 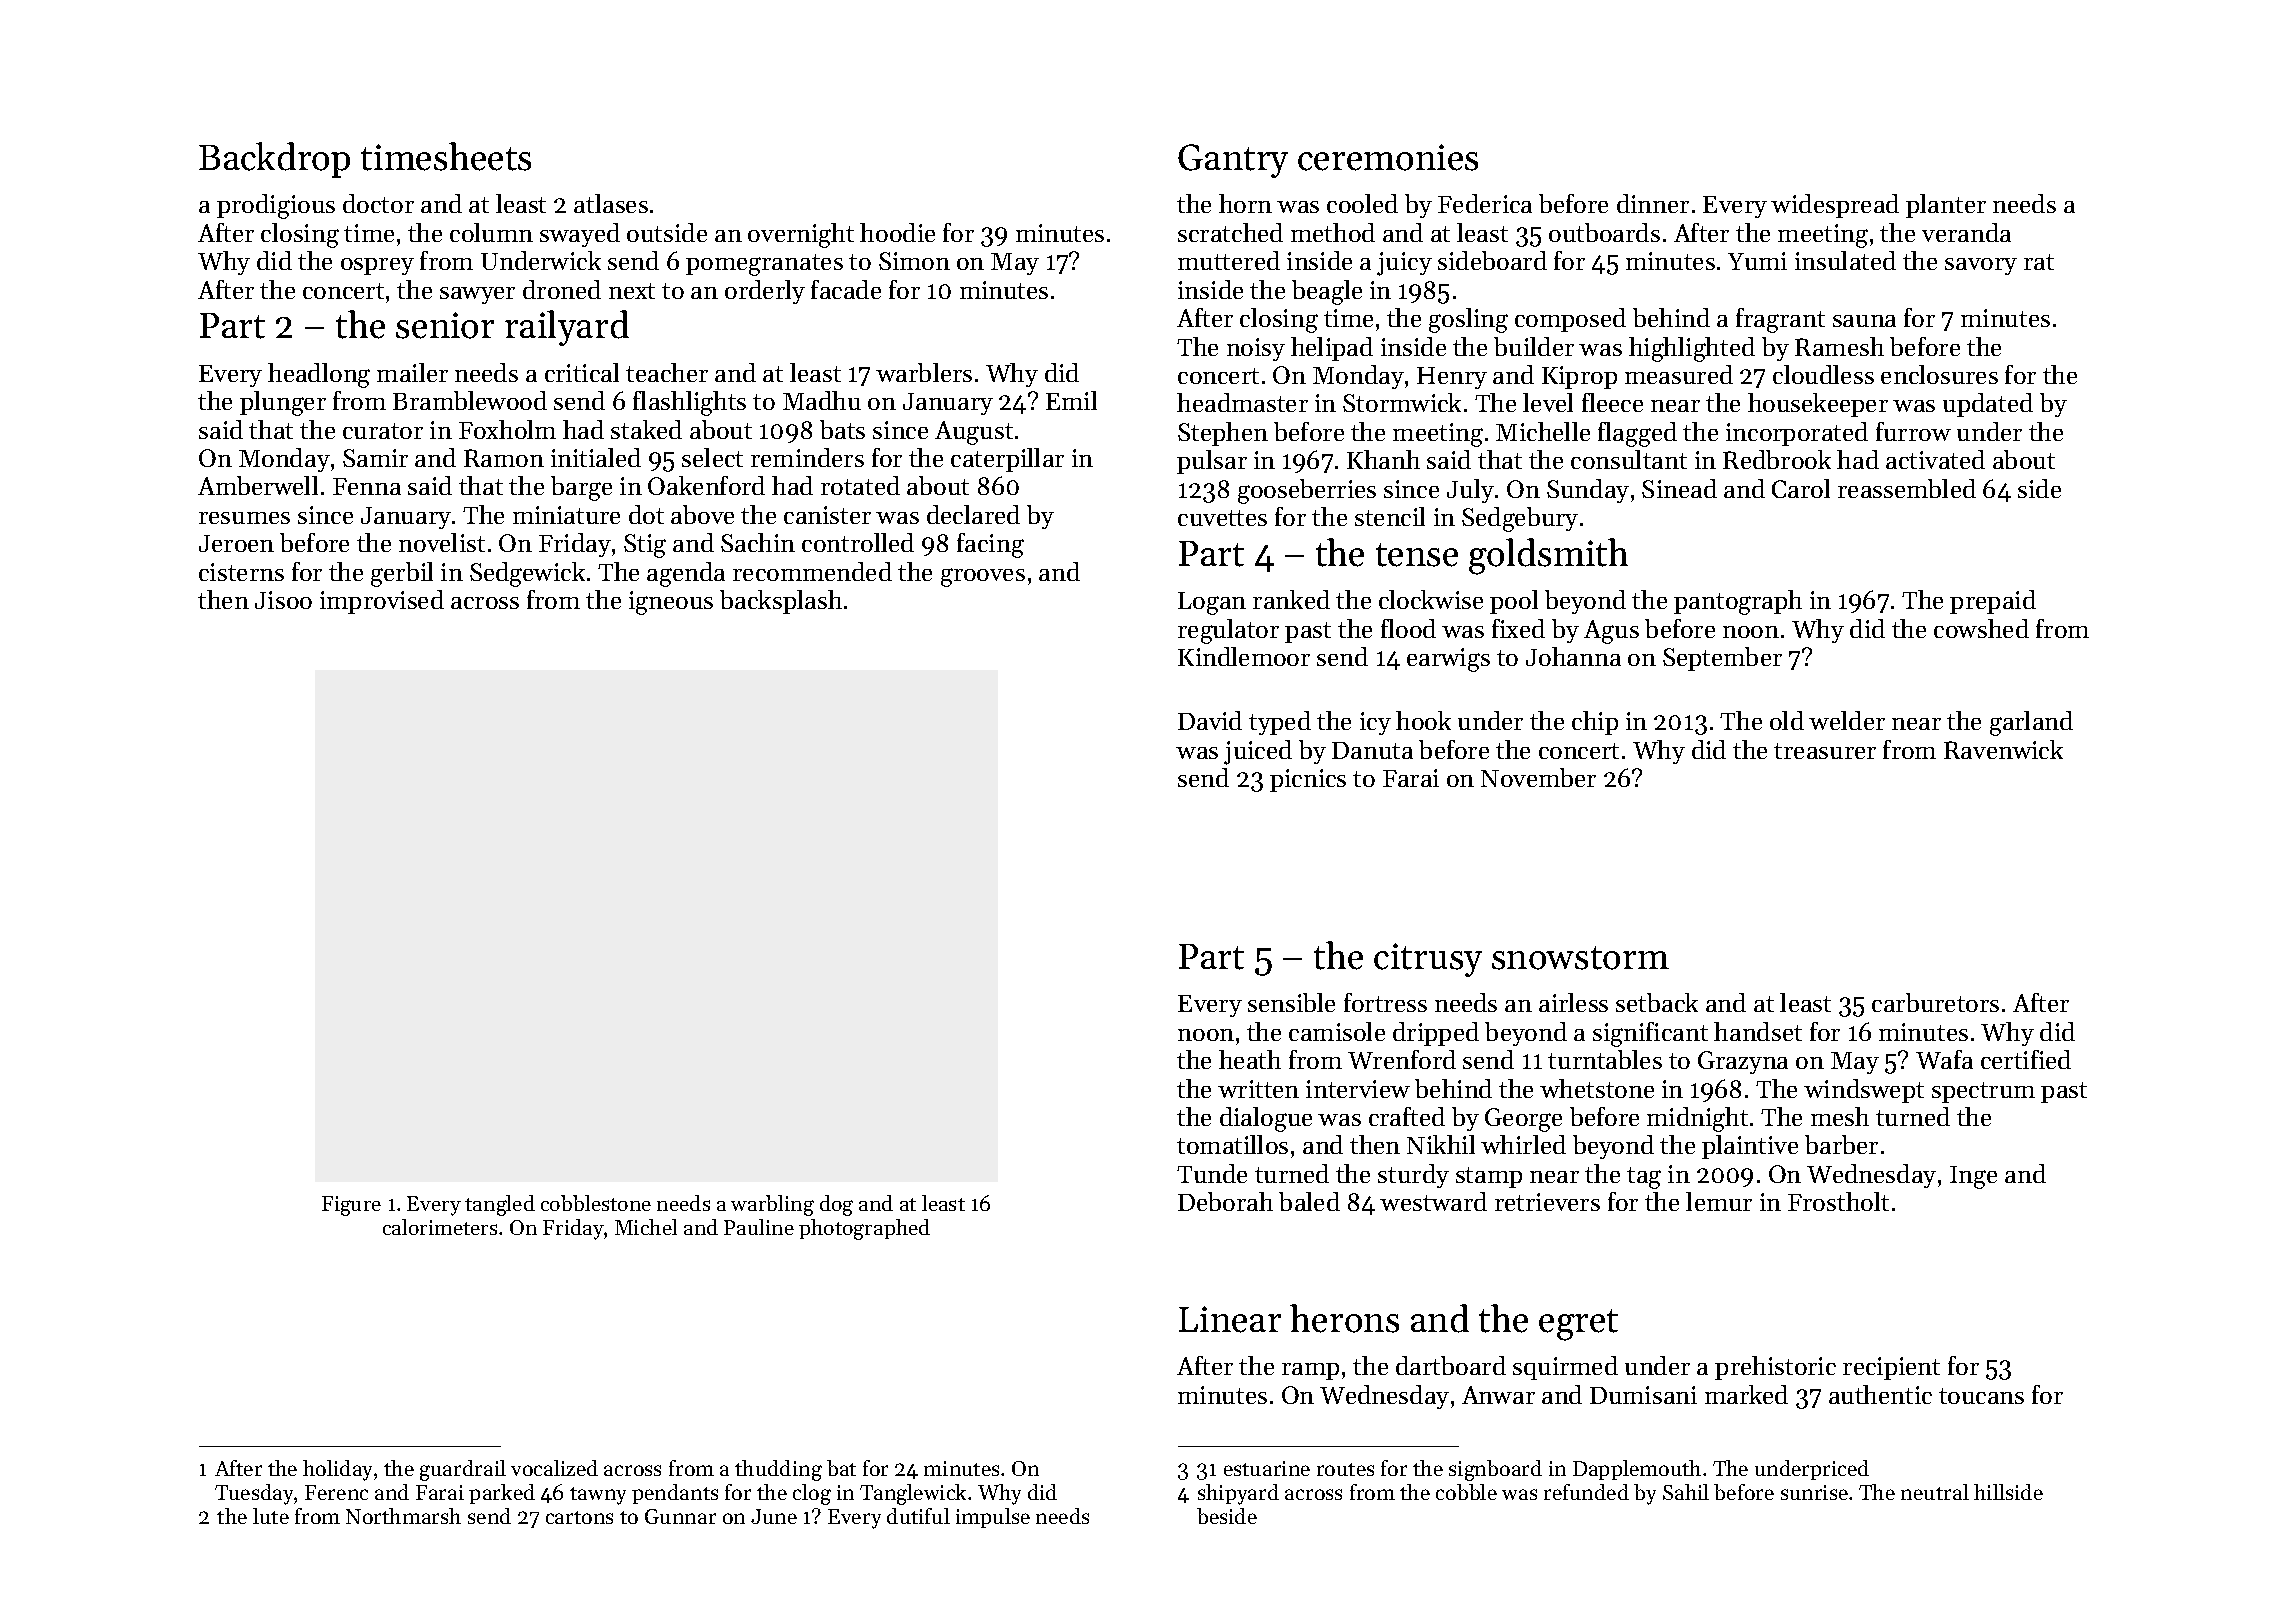 What do you see at coordinates (1981, 1396) in the screenshot?
I see `toucans` at bounding box center [1981, 1396].
